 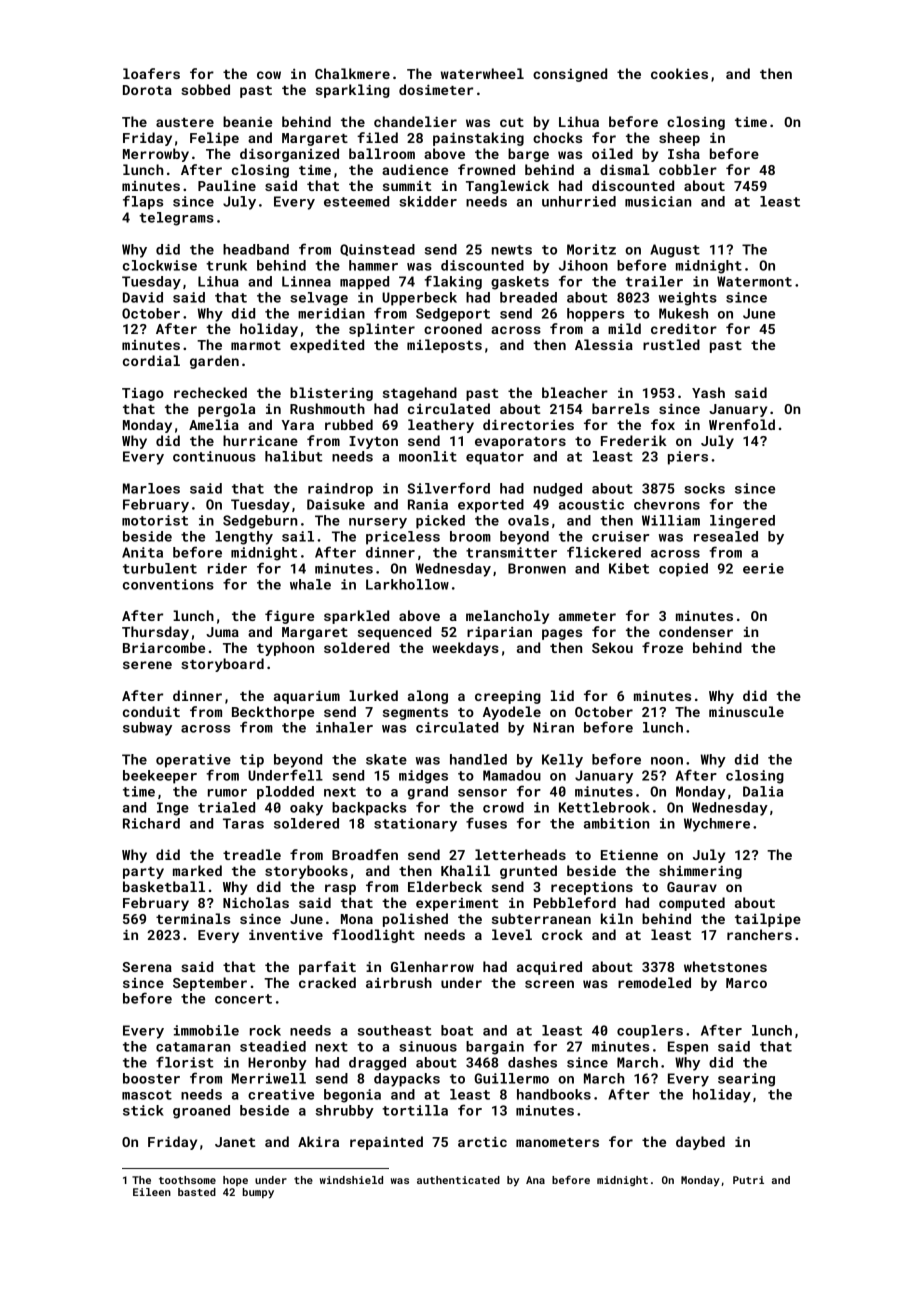 I want to click on groaned, so click(x=201, y=1112).
